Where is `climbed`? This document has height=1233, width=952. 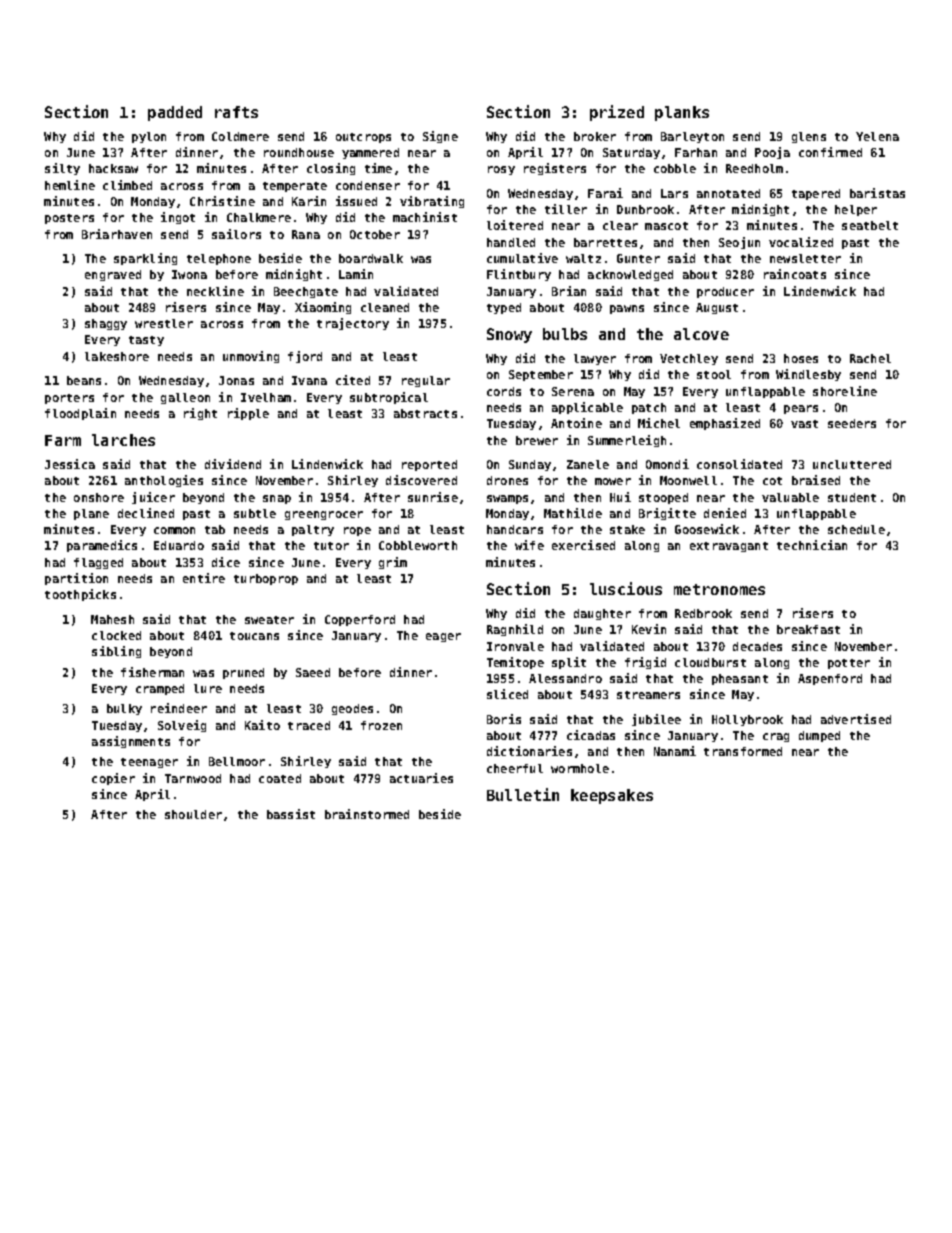 climbed is located at coordinates (127, 185).
